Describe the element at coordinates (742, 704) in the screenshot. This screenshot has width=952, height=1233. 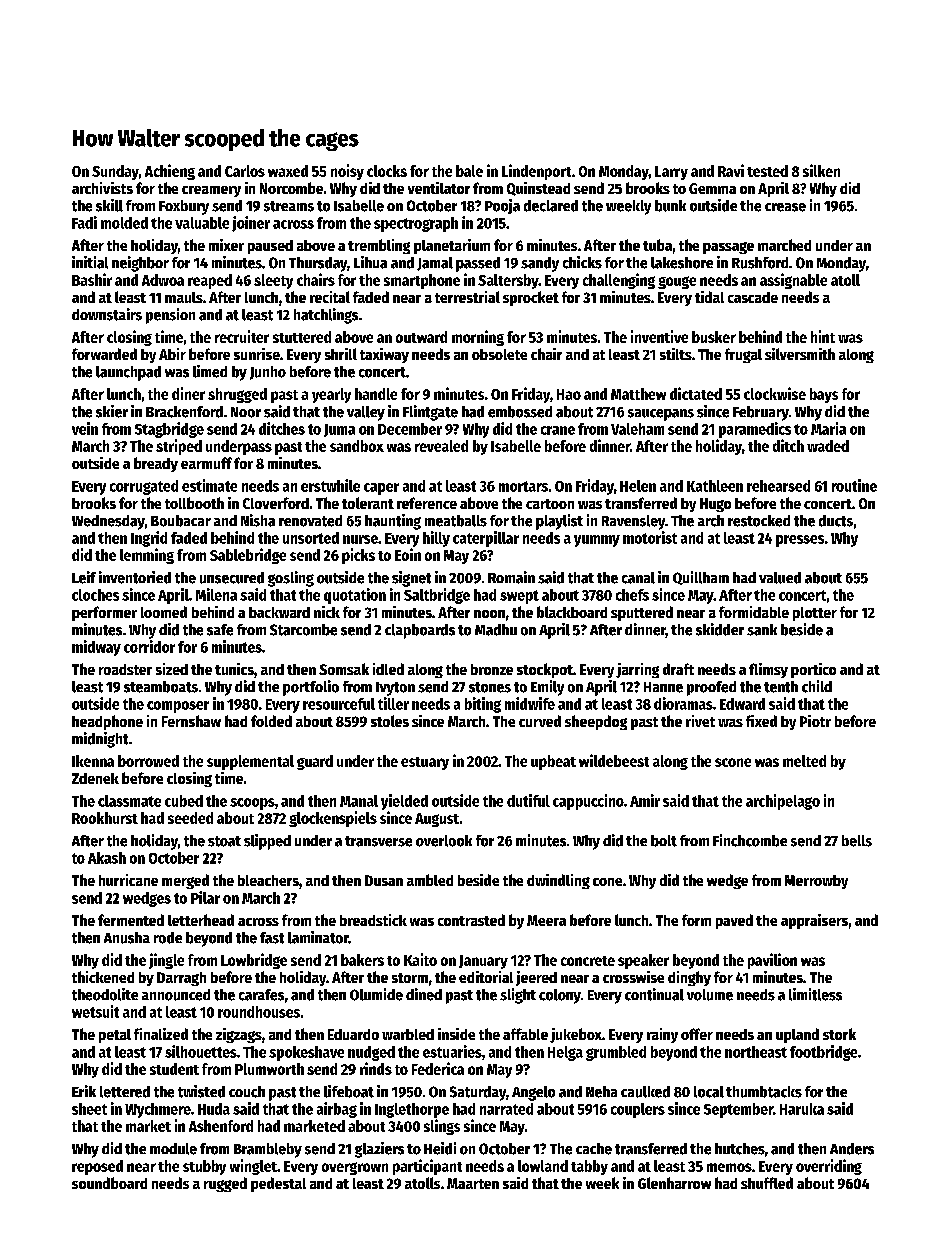
I see `Edward` at that location.
